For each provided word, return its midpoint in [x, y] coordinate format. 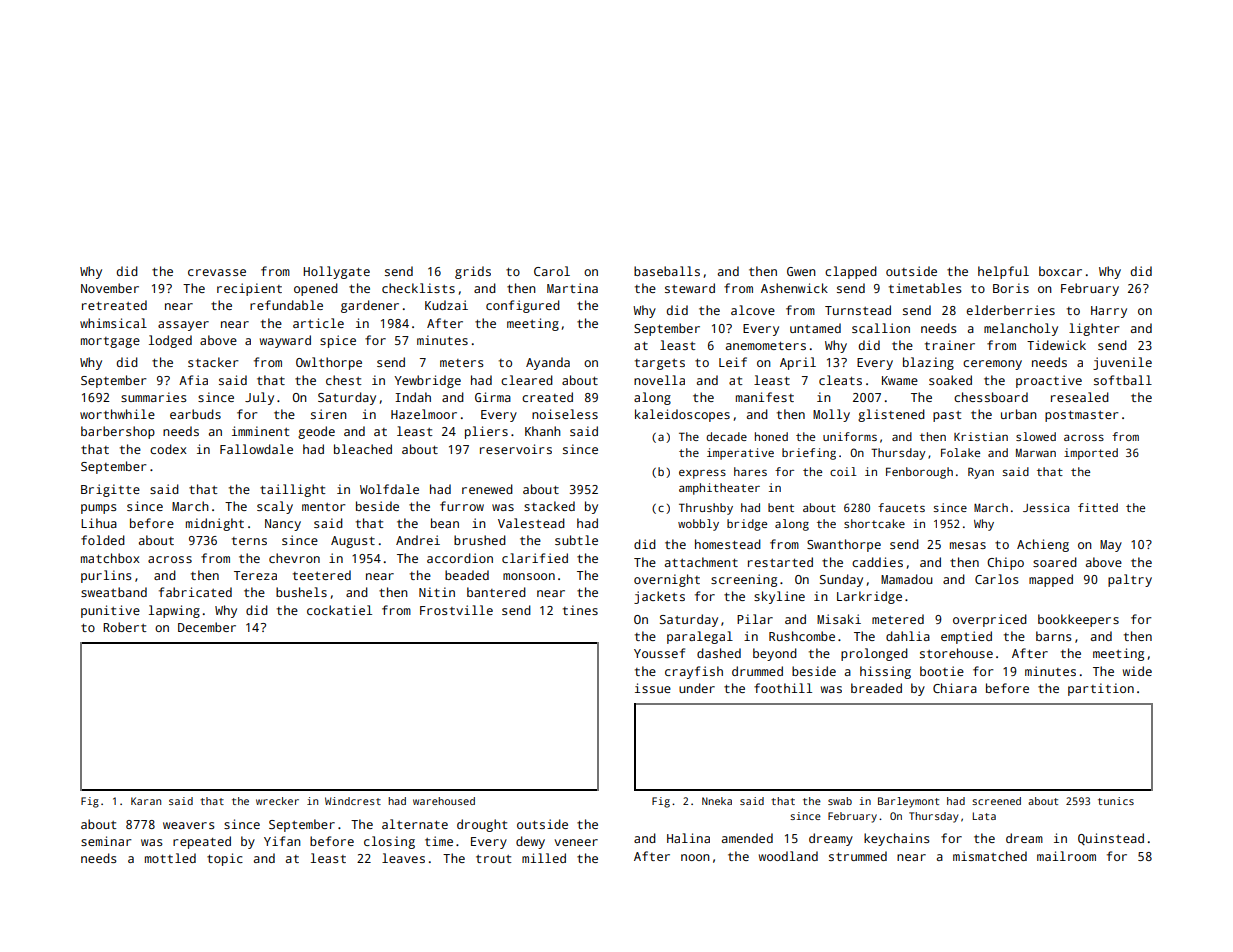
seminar [106, 841]
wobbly [698, 525]
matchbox [110, 558]
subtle [576, 540]
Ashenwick [794, 288]
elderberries [1010, 310]
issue [653, 688]
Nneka [717, 801]
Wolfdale [389, 489]
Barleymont [908, 802]
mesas [968, 545]
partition [1101, 689]
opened [316, 289]
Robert [124, 627]
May [1111, 546]
